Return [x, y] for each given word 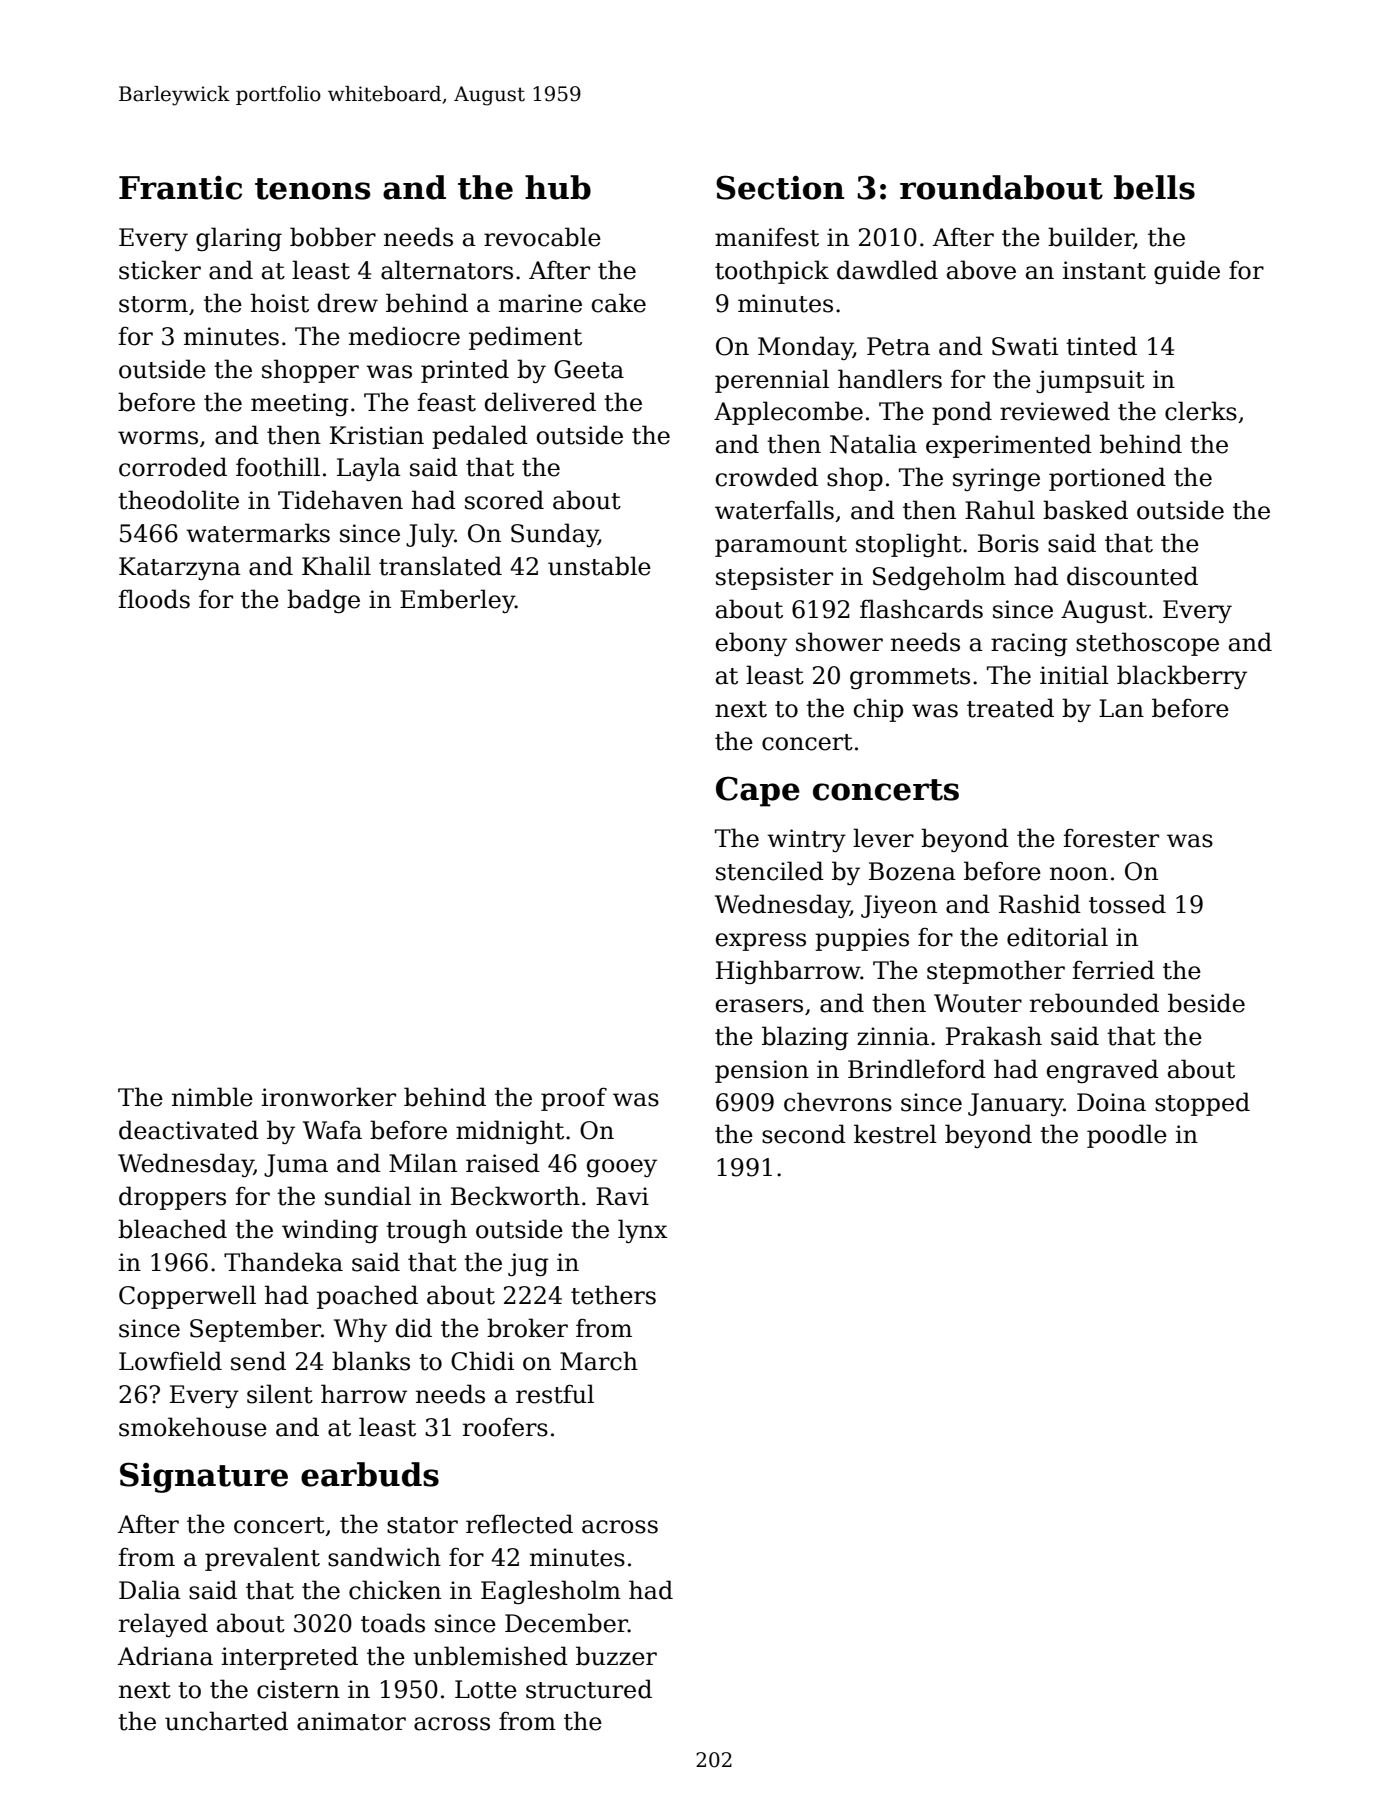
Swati [1025, 346]
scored [504, 500]
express [761, 942]
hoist [280, 303]
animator [351, 1721]
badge [323, 601]
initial [1074, 675]
